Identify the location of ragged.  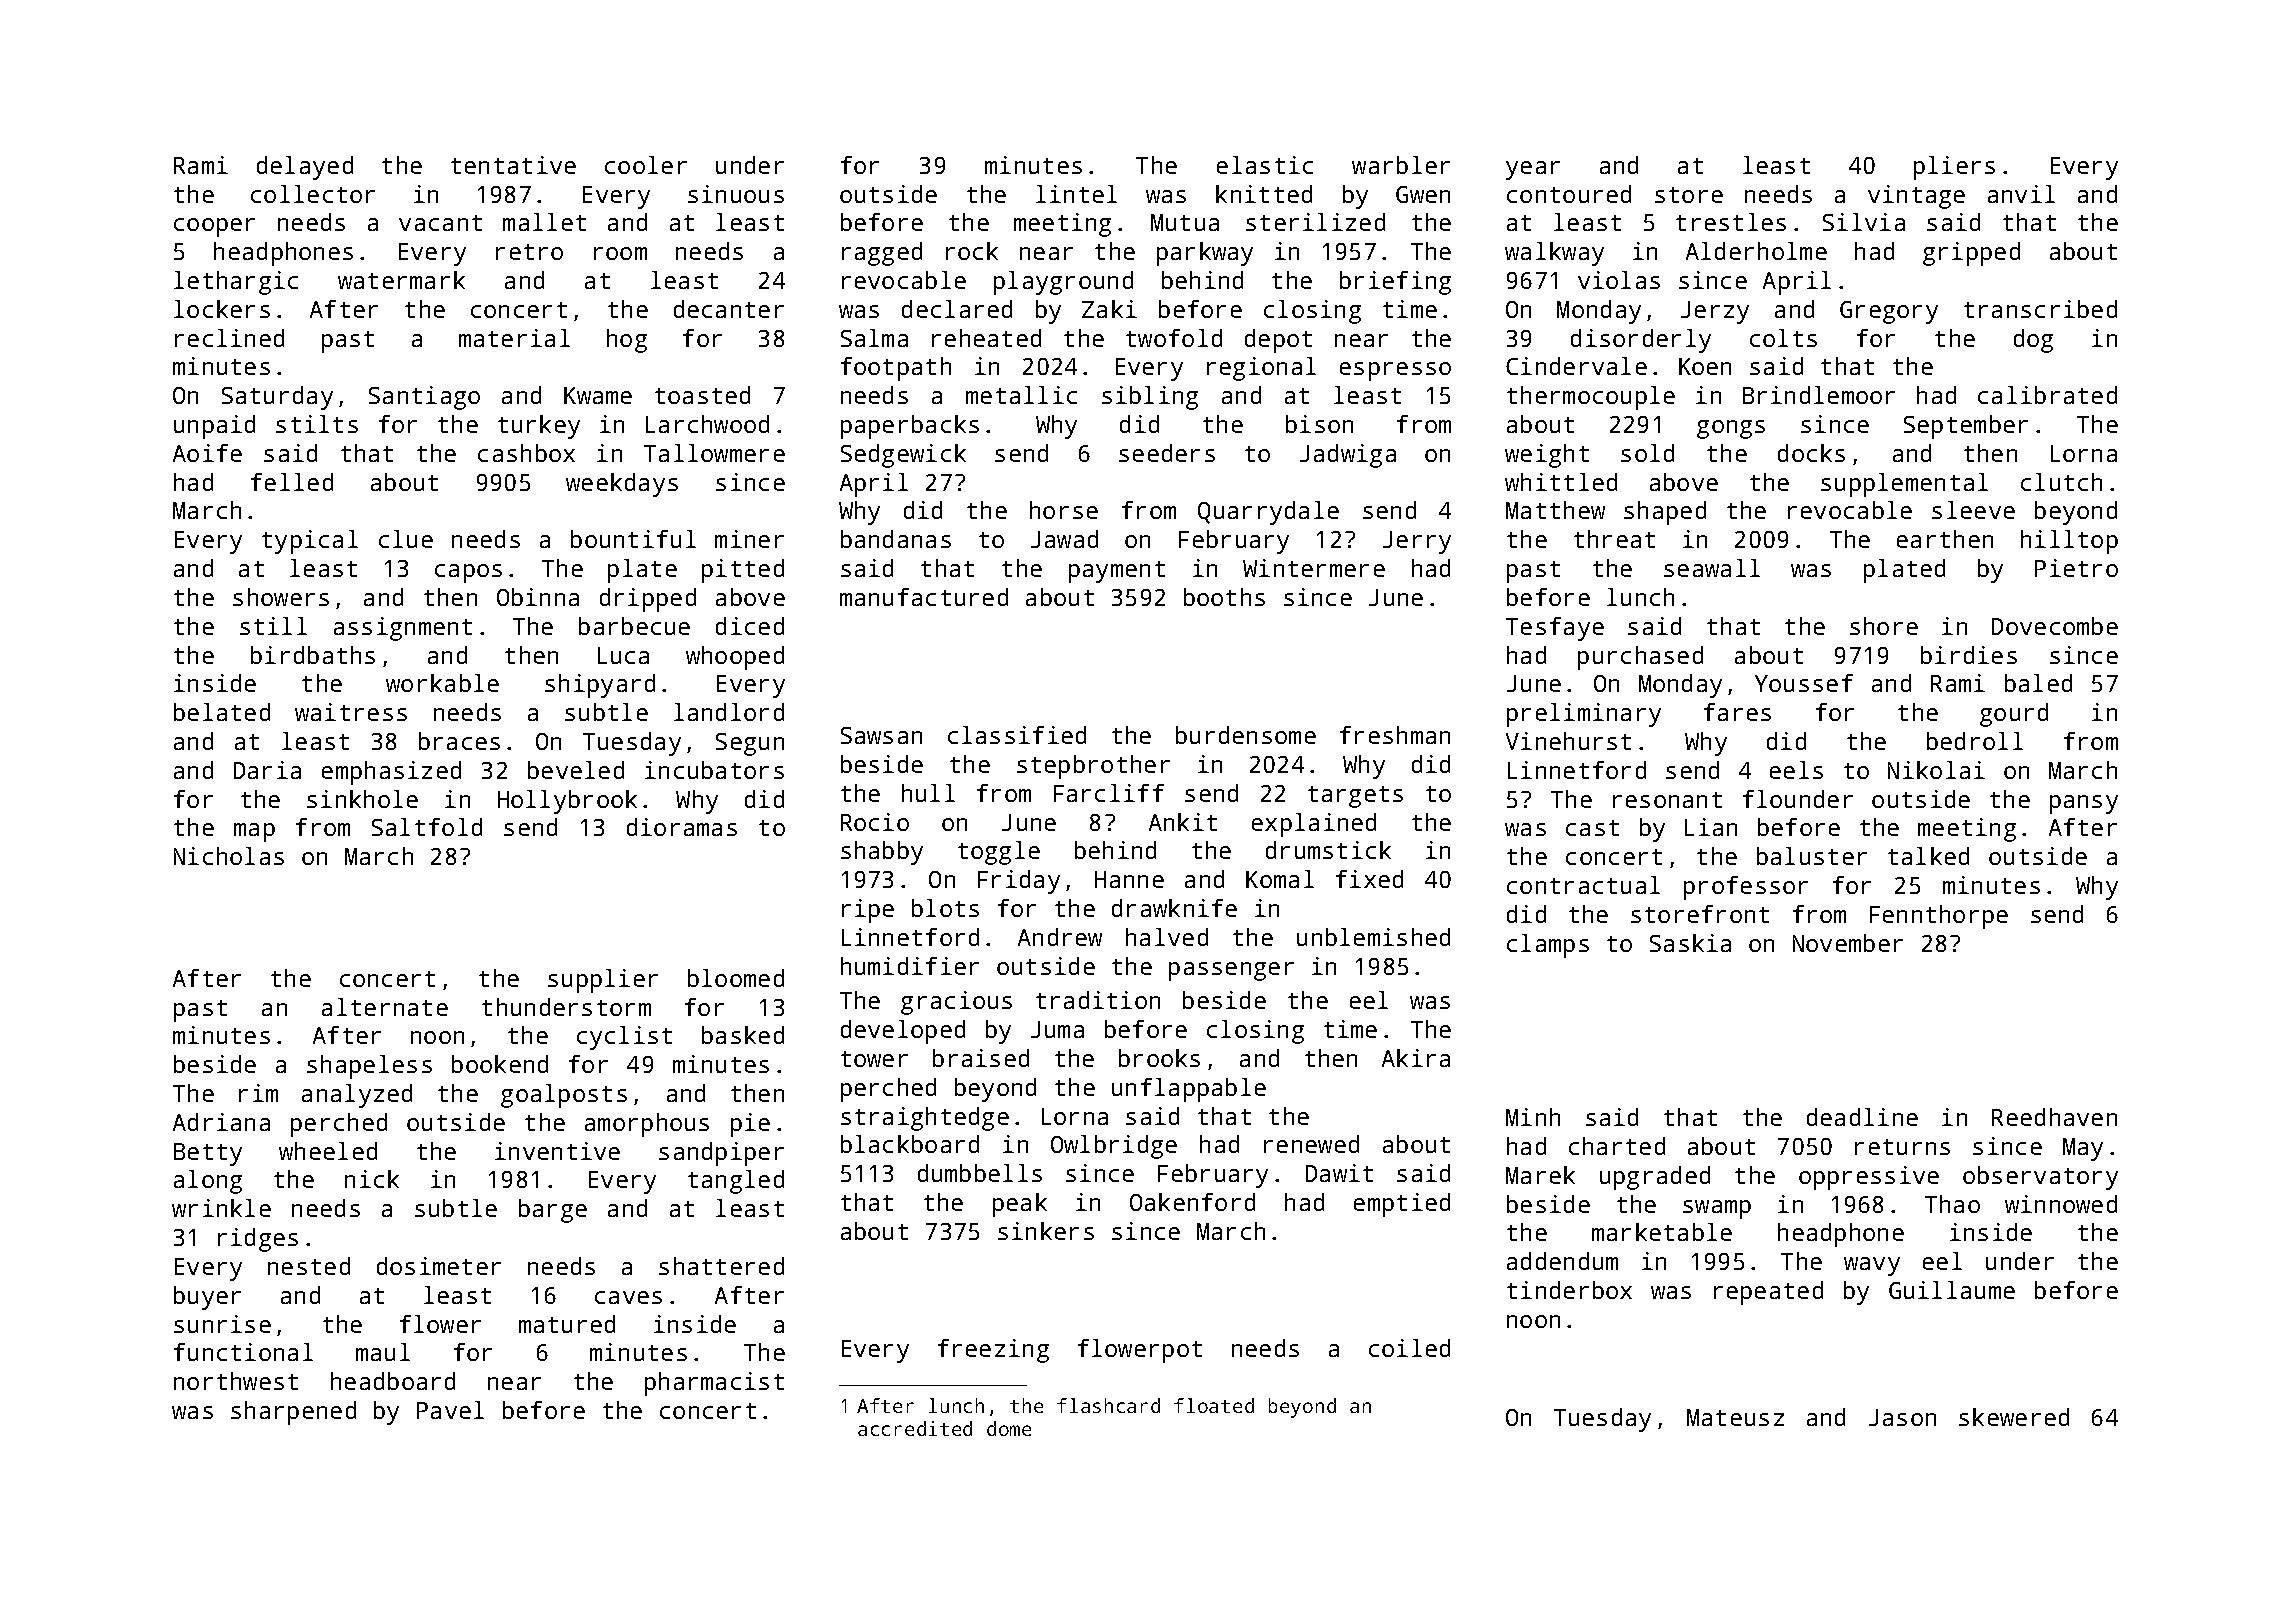
(882, 254).
